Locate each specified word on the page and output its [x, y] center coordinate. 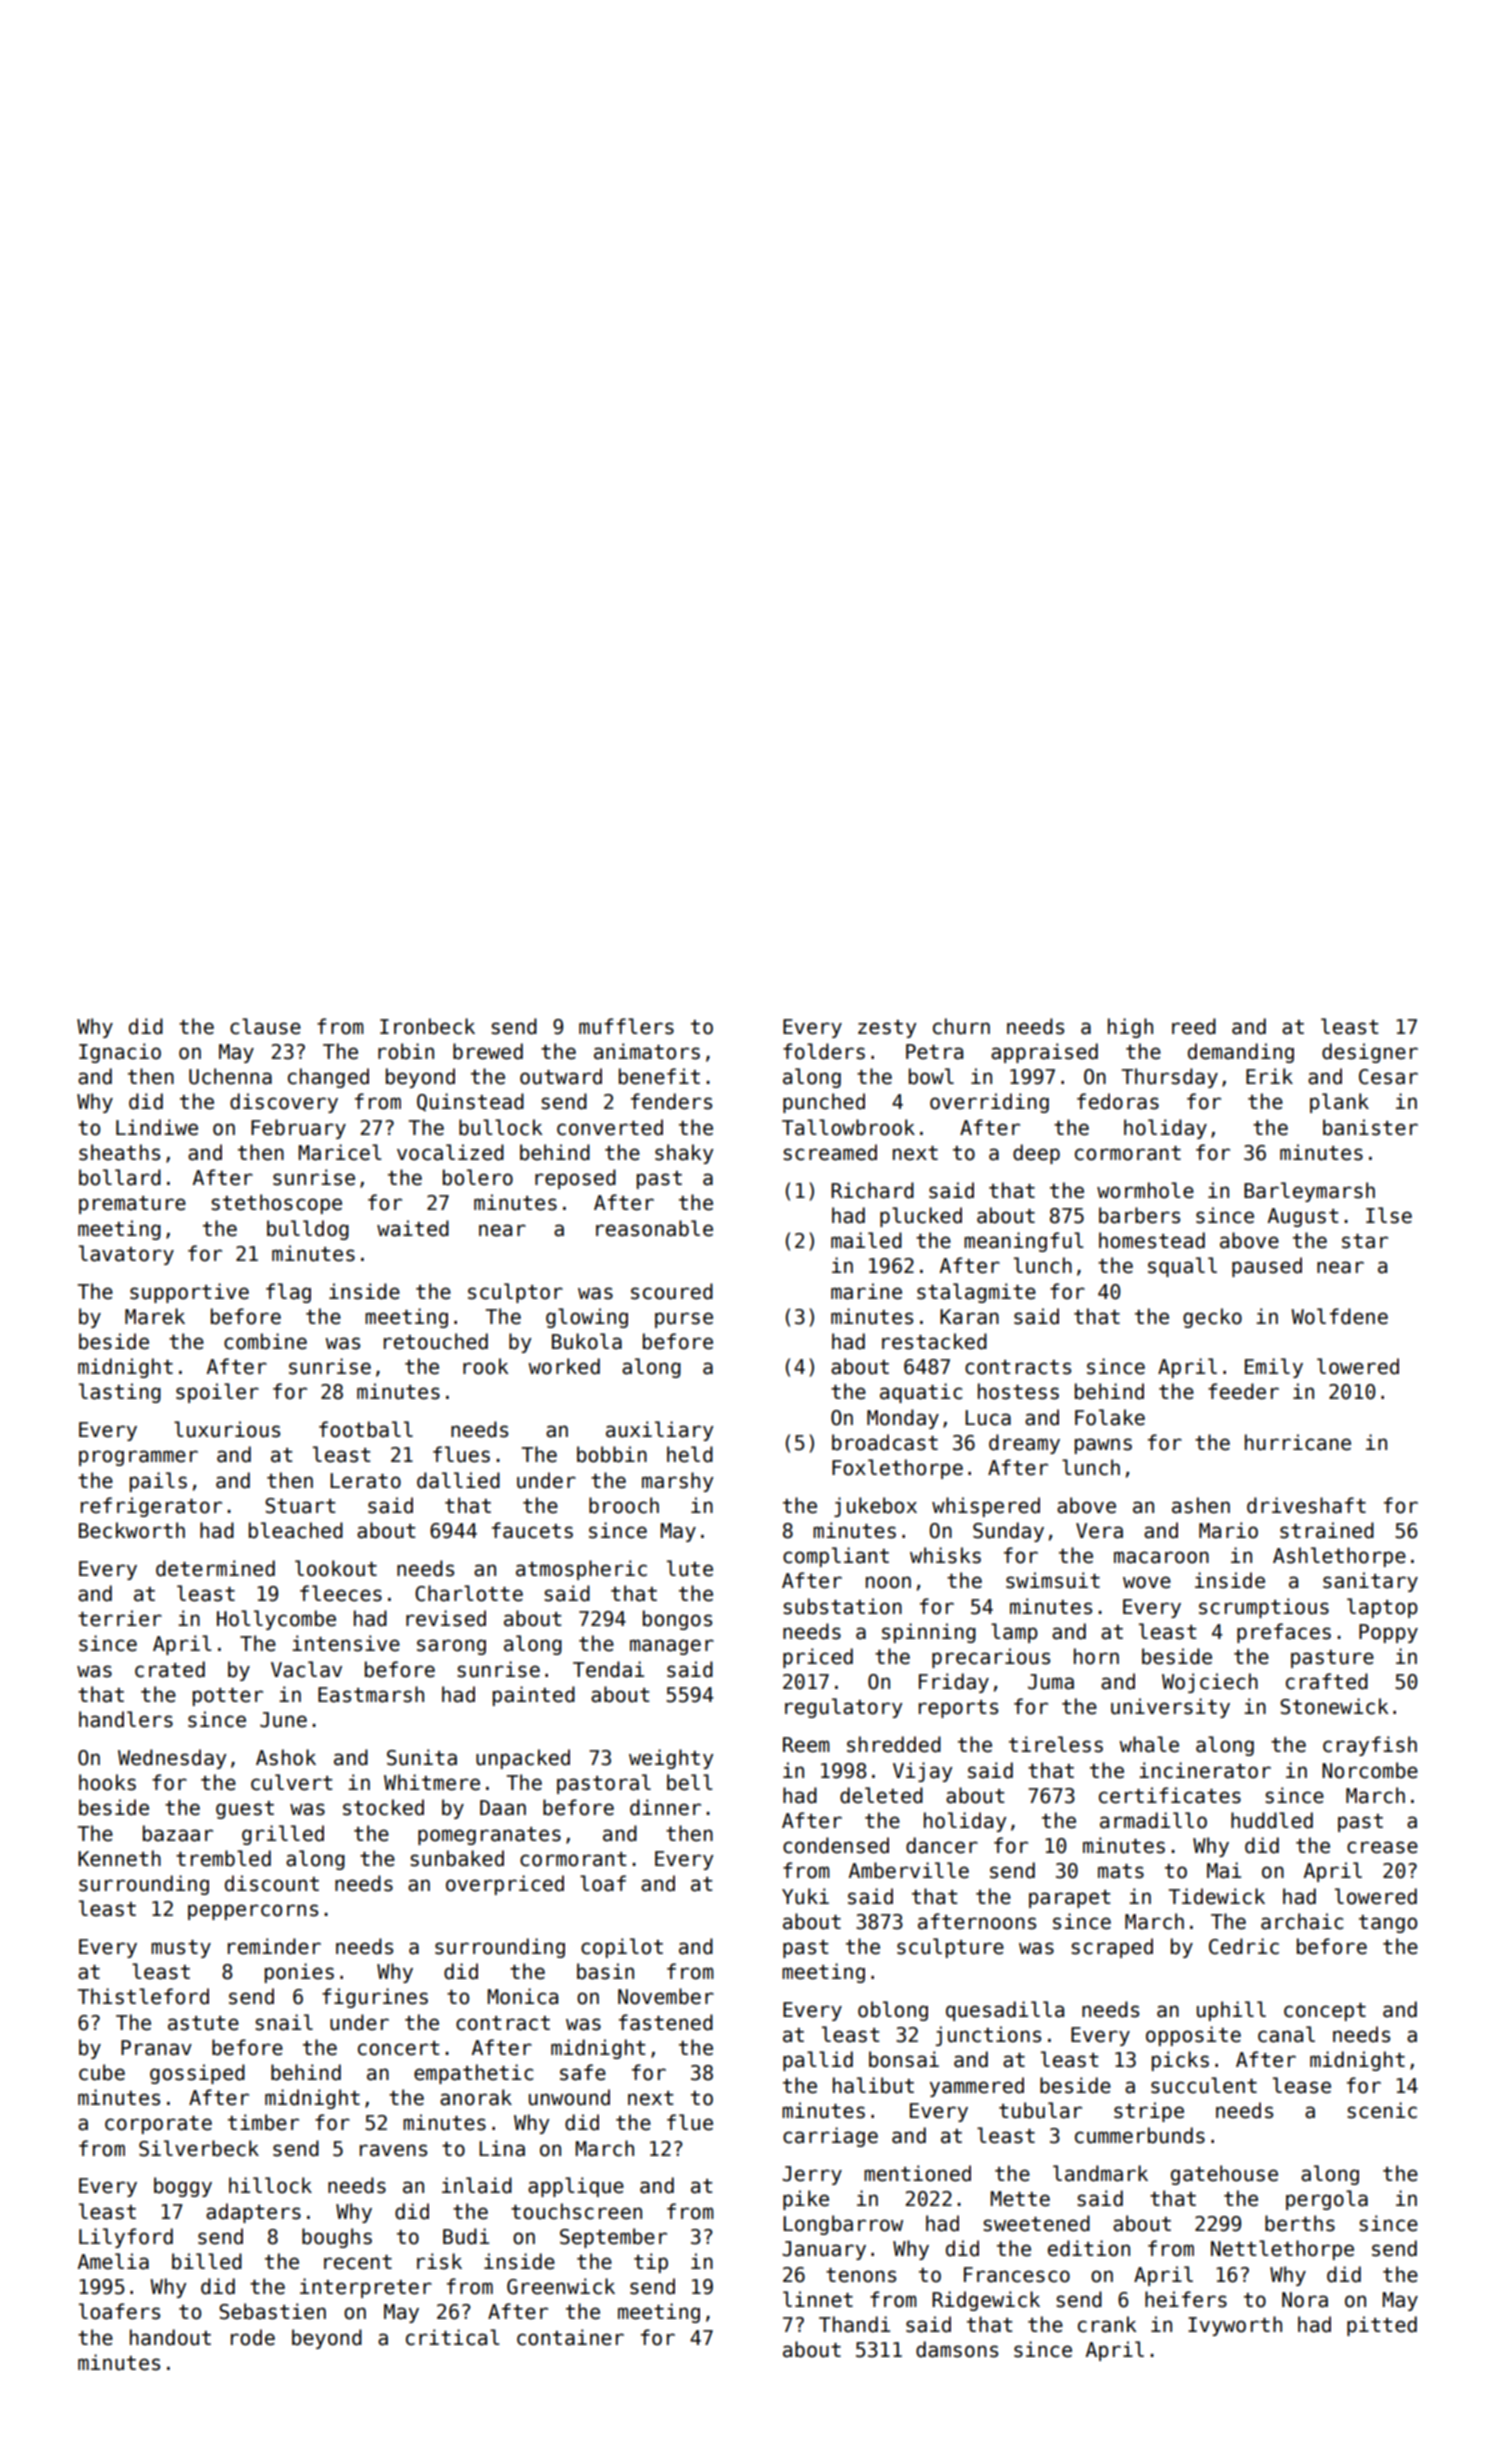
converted [610, 1127]
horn [1096, 1656]
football [366, 1429]
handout [170, 2337]
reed [1194, 1026]
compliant [836, 1557]
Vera [1099, 1531]
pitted [1382, 2326]
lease [1302, 2085]
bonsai [904, 2059]
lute [690, 1568]
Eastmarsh [371, 1694]
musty [181, 1949]
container [570, 2337]
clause [265, 1026]
